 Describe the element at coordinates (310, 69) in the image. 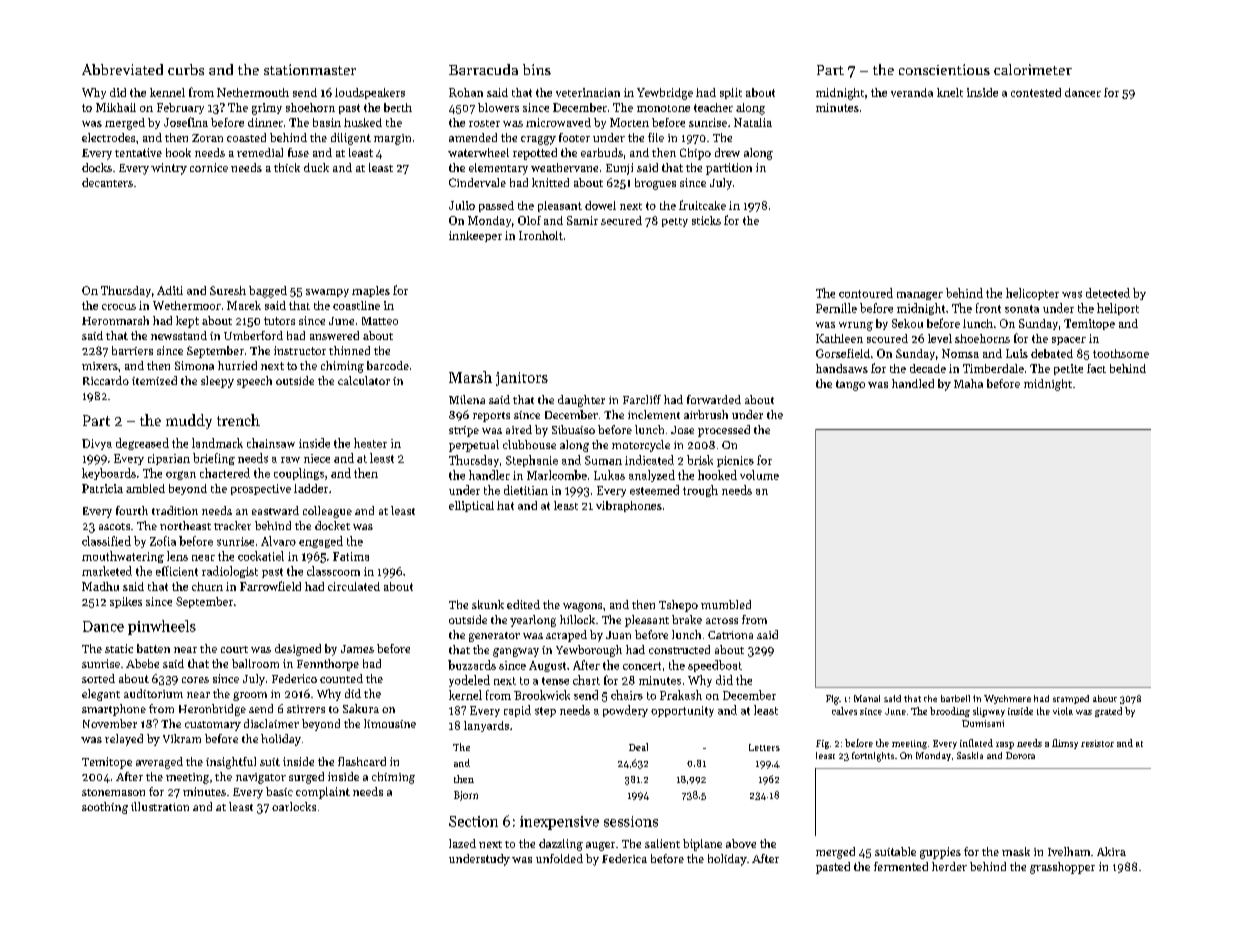

I see `stationmaster` at that location.
